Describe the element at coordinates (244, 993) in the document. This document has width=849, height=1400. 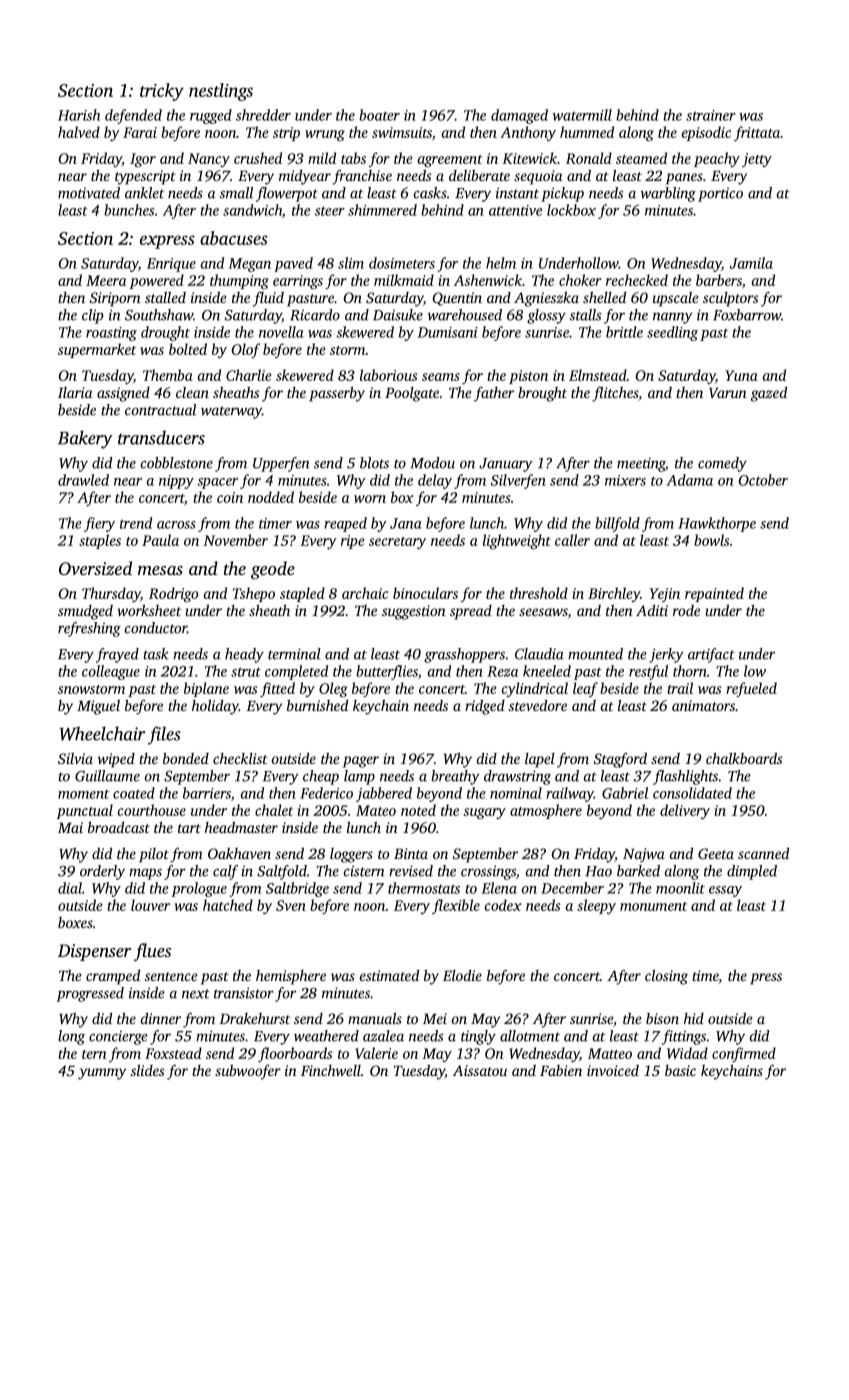
I see `transistor` at that location.
